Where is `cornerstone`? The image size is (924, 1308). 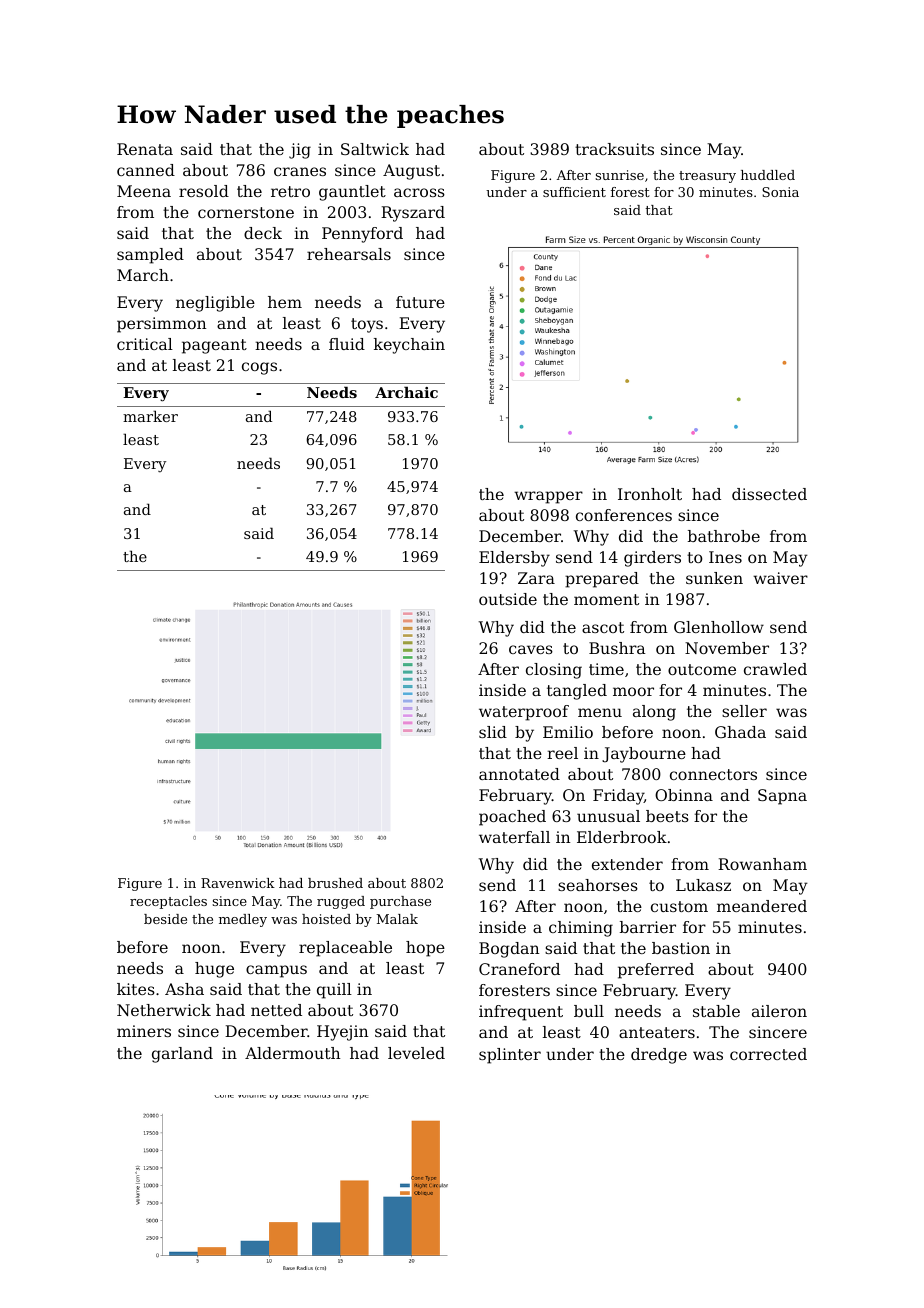 cornerstone is located at coordinates (246, 212).
